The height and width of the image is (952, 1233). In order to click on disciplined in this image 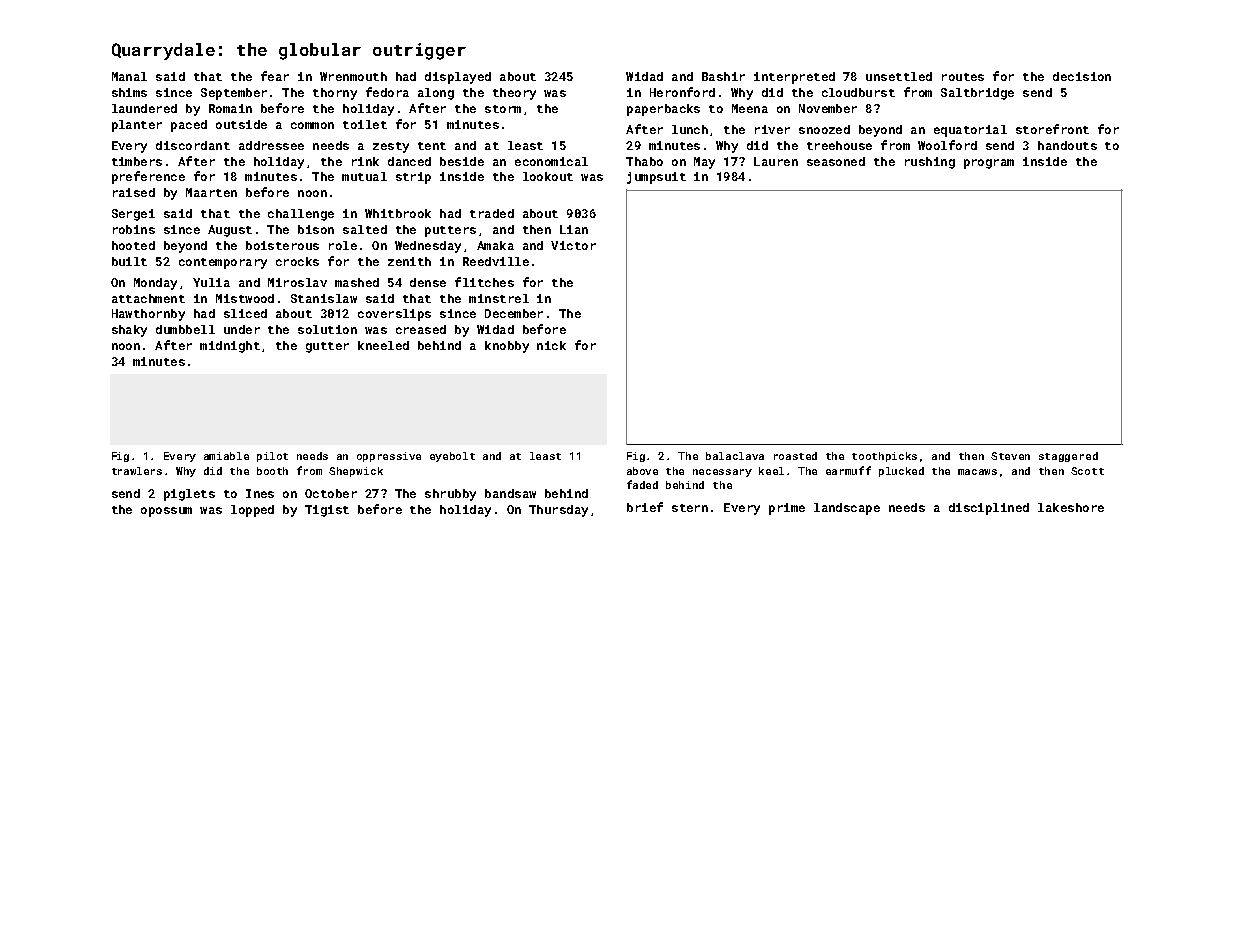, I will do `click(989, 509)`.
